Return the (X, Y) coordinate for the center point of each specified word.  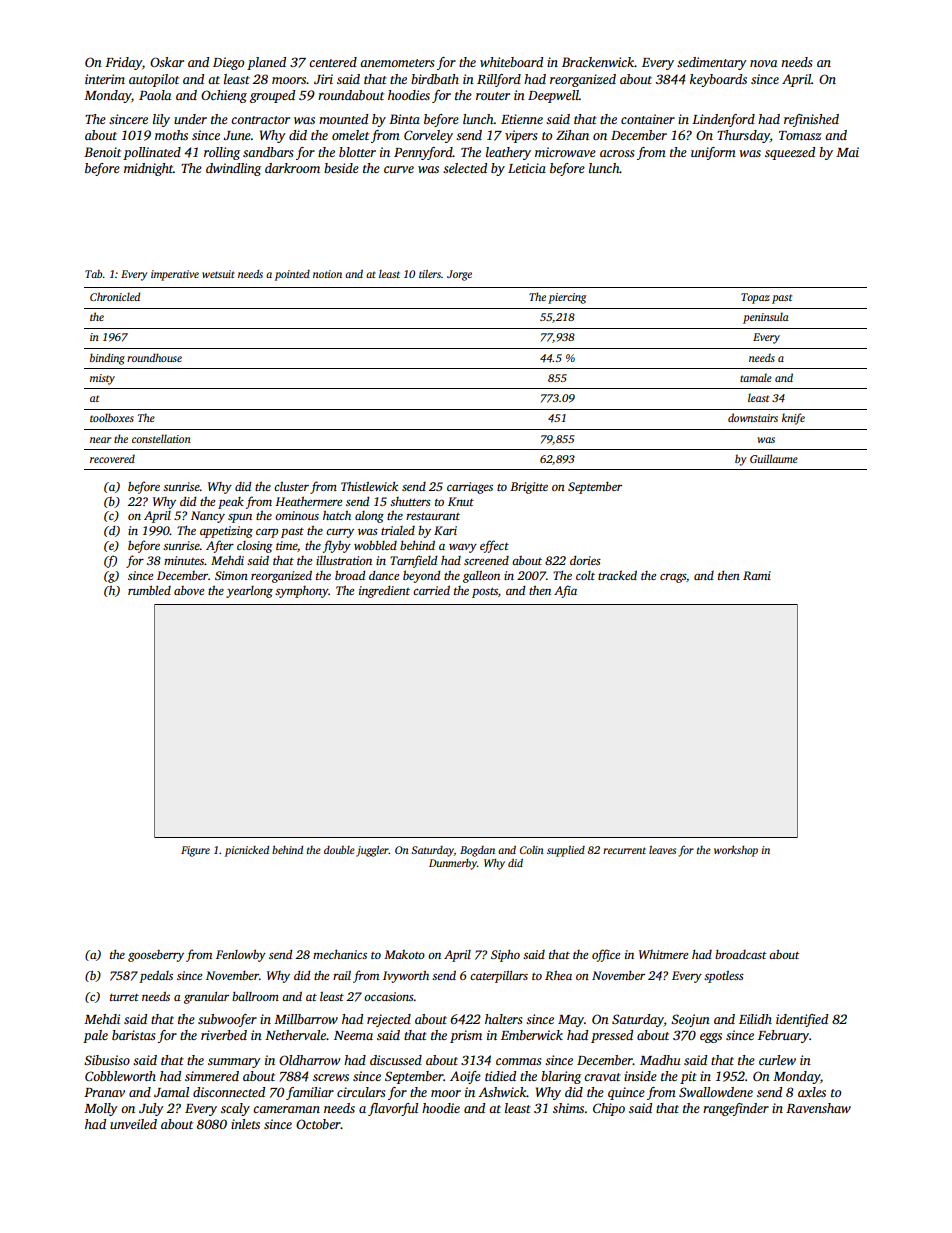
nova (763, 63)
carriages (470, 488)
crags (673, 578)
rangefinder (736, 1109)
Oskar (167, 62)
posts (485, 593)
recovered (112, 458)
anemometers (397, 63)
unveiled (133, 1124)
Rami (757, 575)
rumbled (149, 590)
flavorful (393, 1109)
